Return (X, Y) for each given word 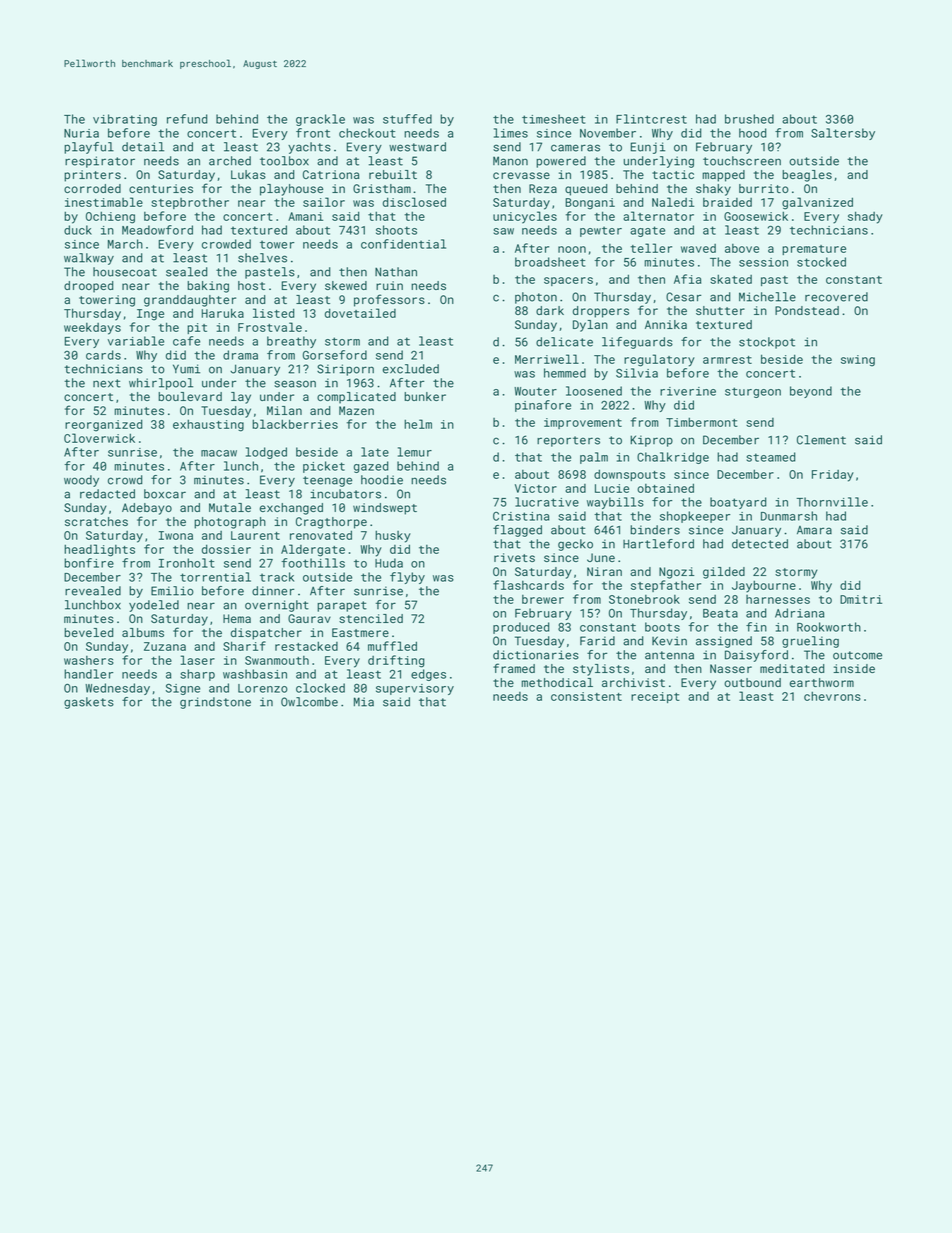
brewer (543, 599)
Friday (833, 476)
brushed (749, 119)
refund (187, 119)
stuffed (407, 119)
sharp (197, 675)
